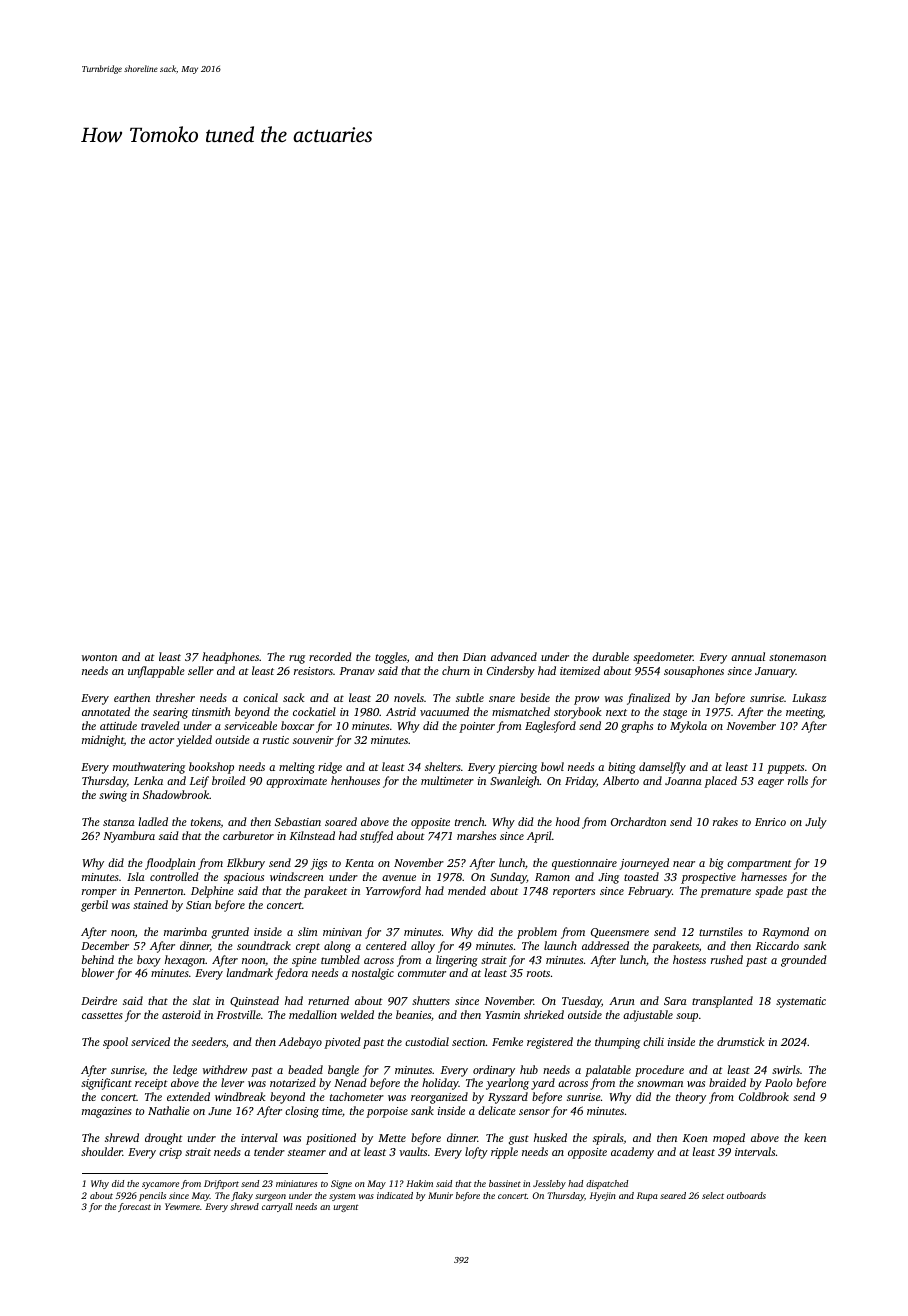  I want to click on midnight, so click(103, 741).
